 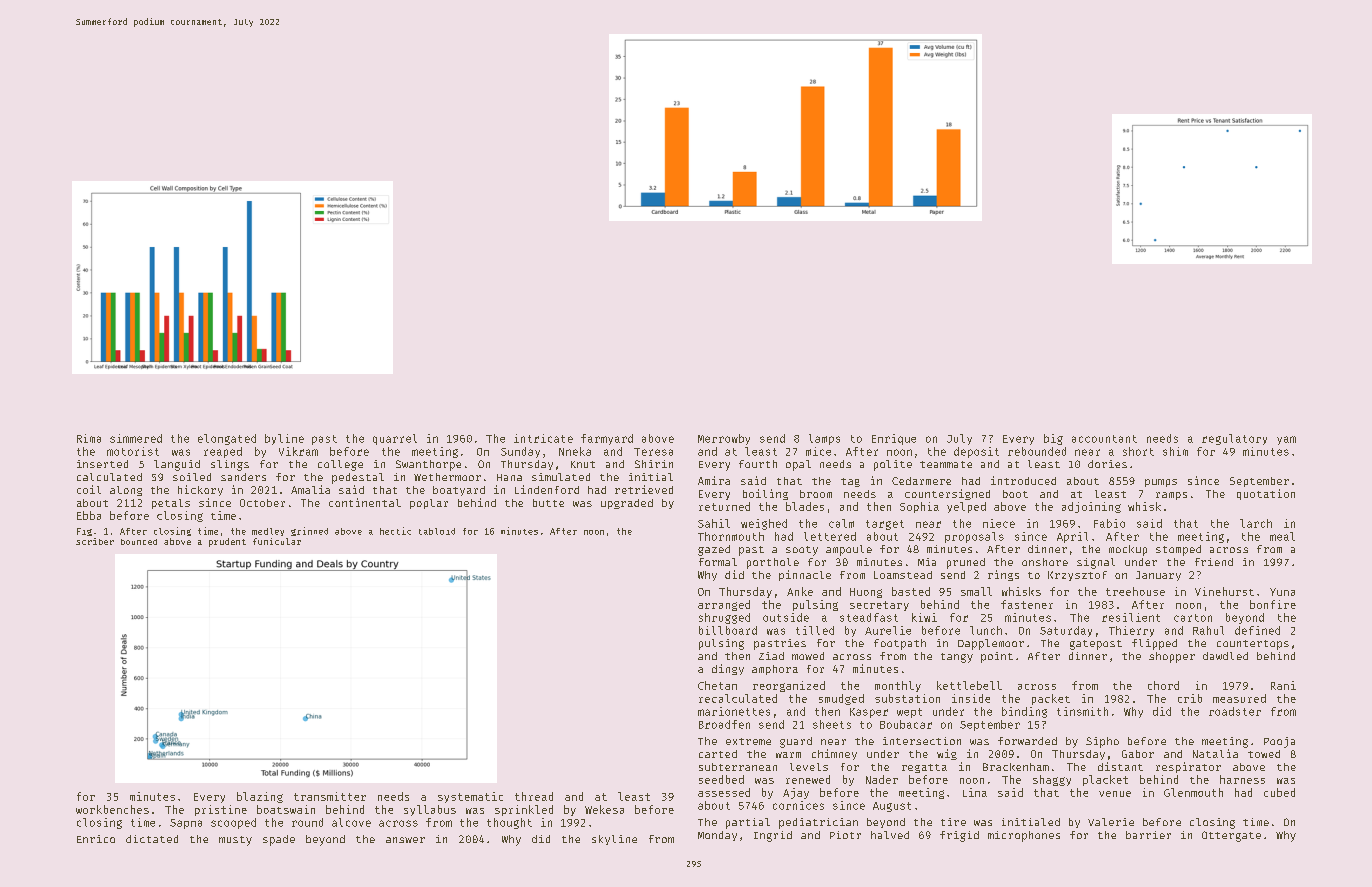 What do you see at coordinates (614, 840) in the page?
I see `skyline` at bounding box center [614, 840].
